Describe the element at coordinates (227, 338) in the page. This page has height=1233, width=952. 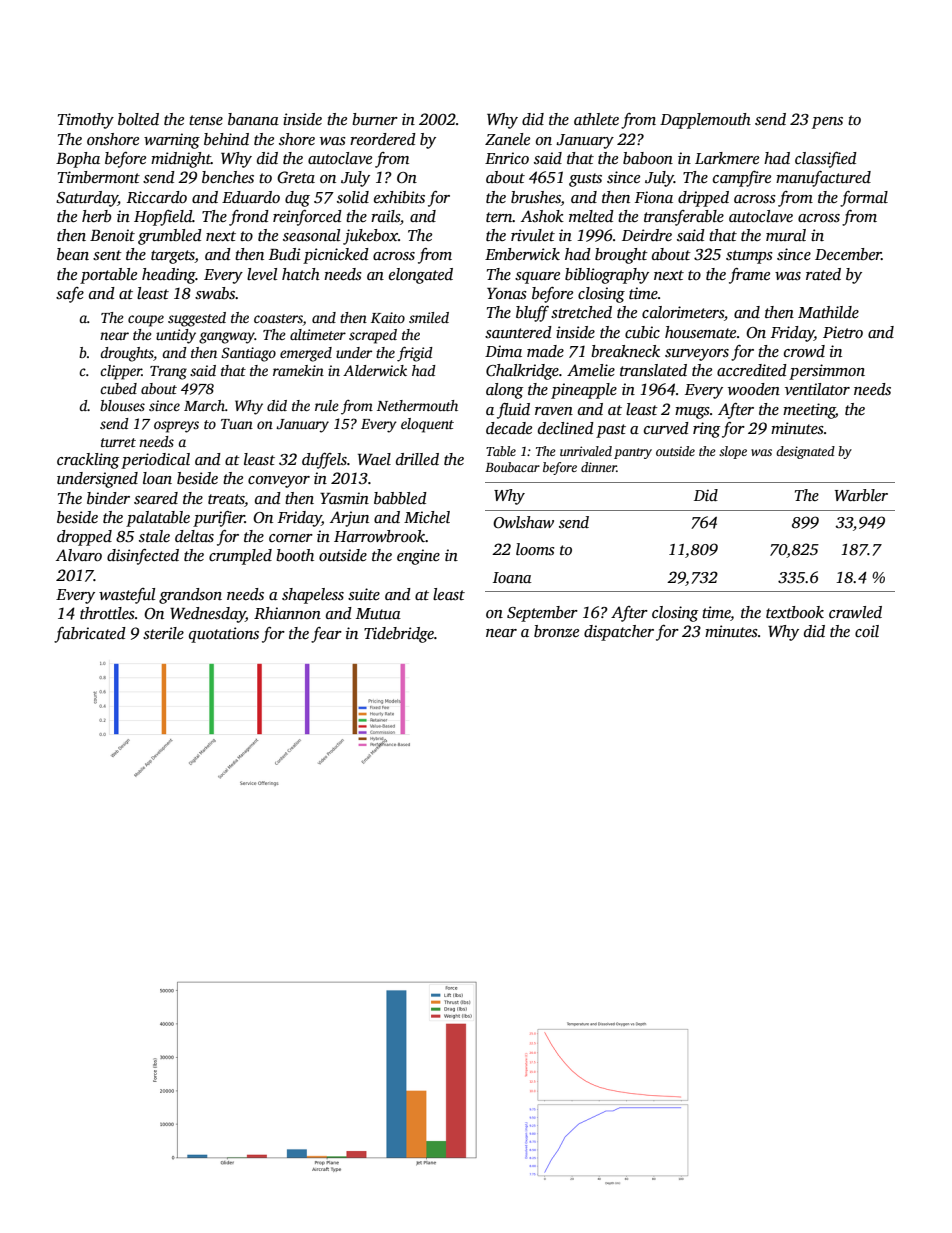
I see `gangway` at that location.
